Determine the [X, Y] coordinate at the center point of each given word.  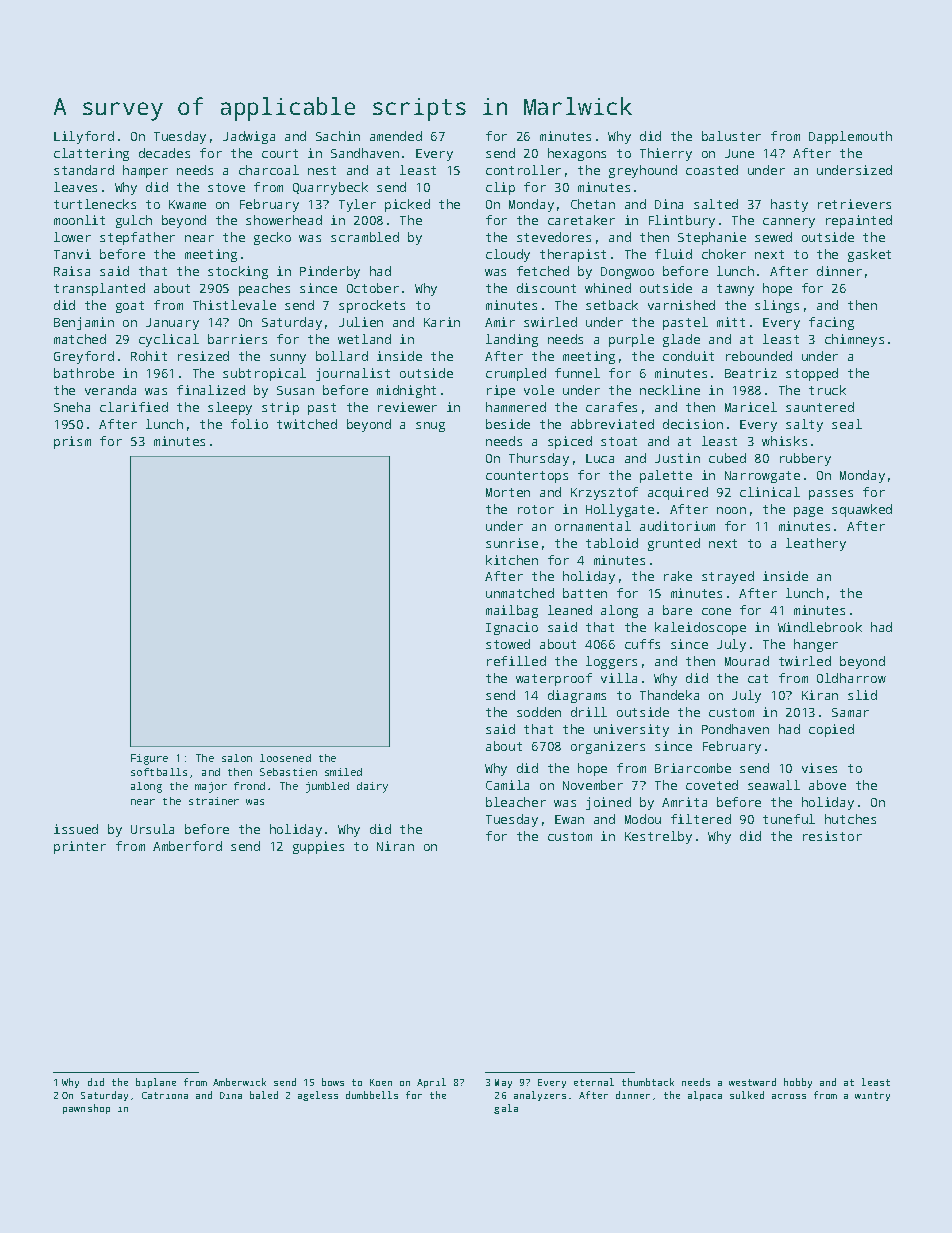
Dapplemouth [850, 137]
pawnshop [86, 1109]
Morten [508, 492]
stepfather [137, 238]
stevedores [554, 237]
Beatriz [751, 373]
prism [72, 442]
